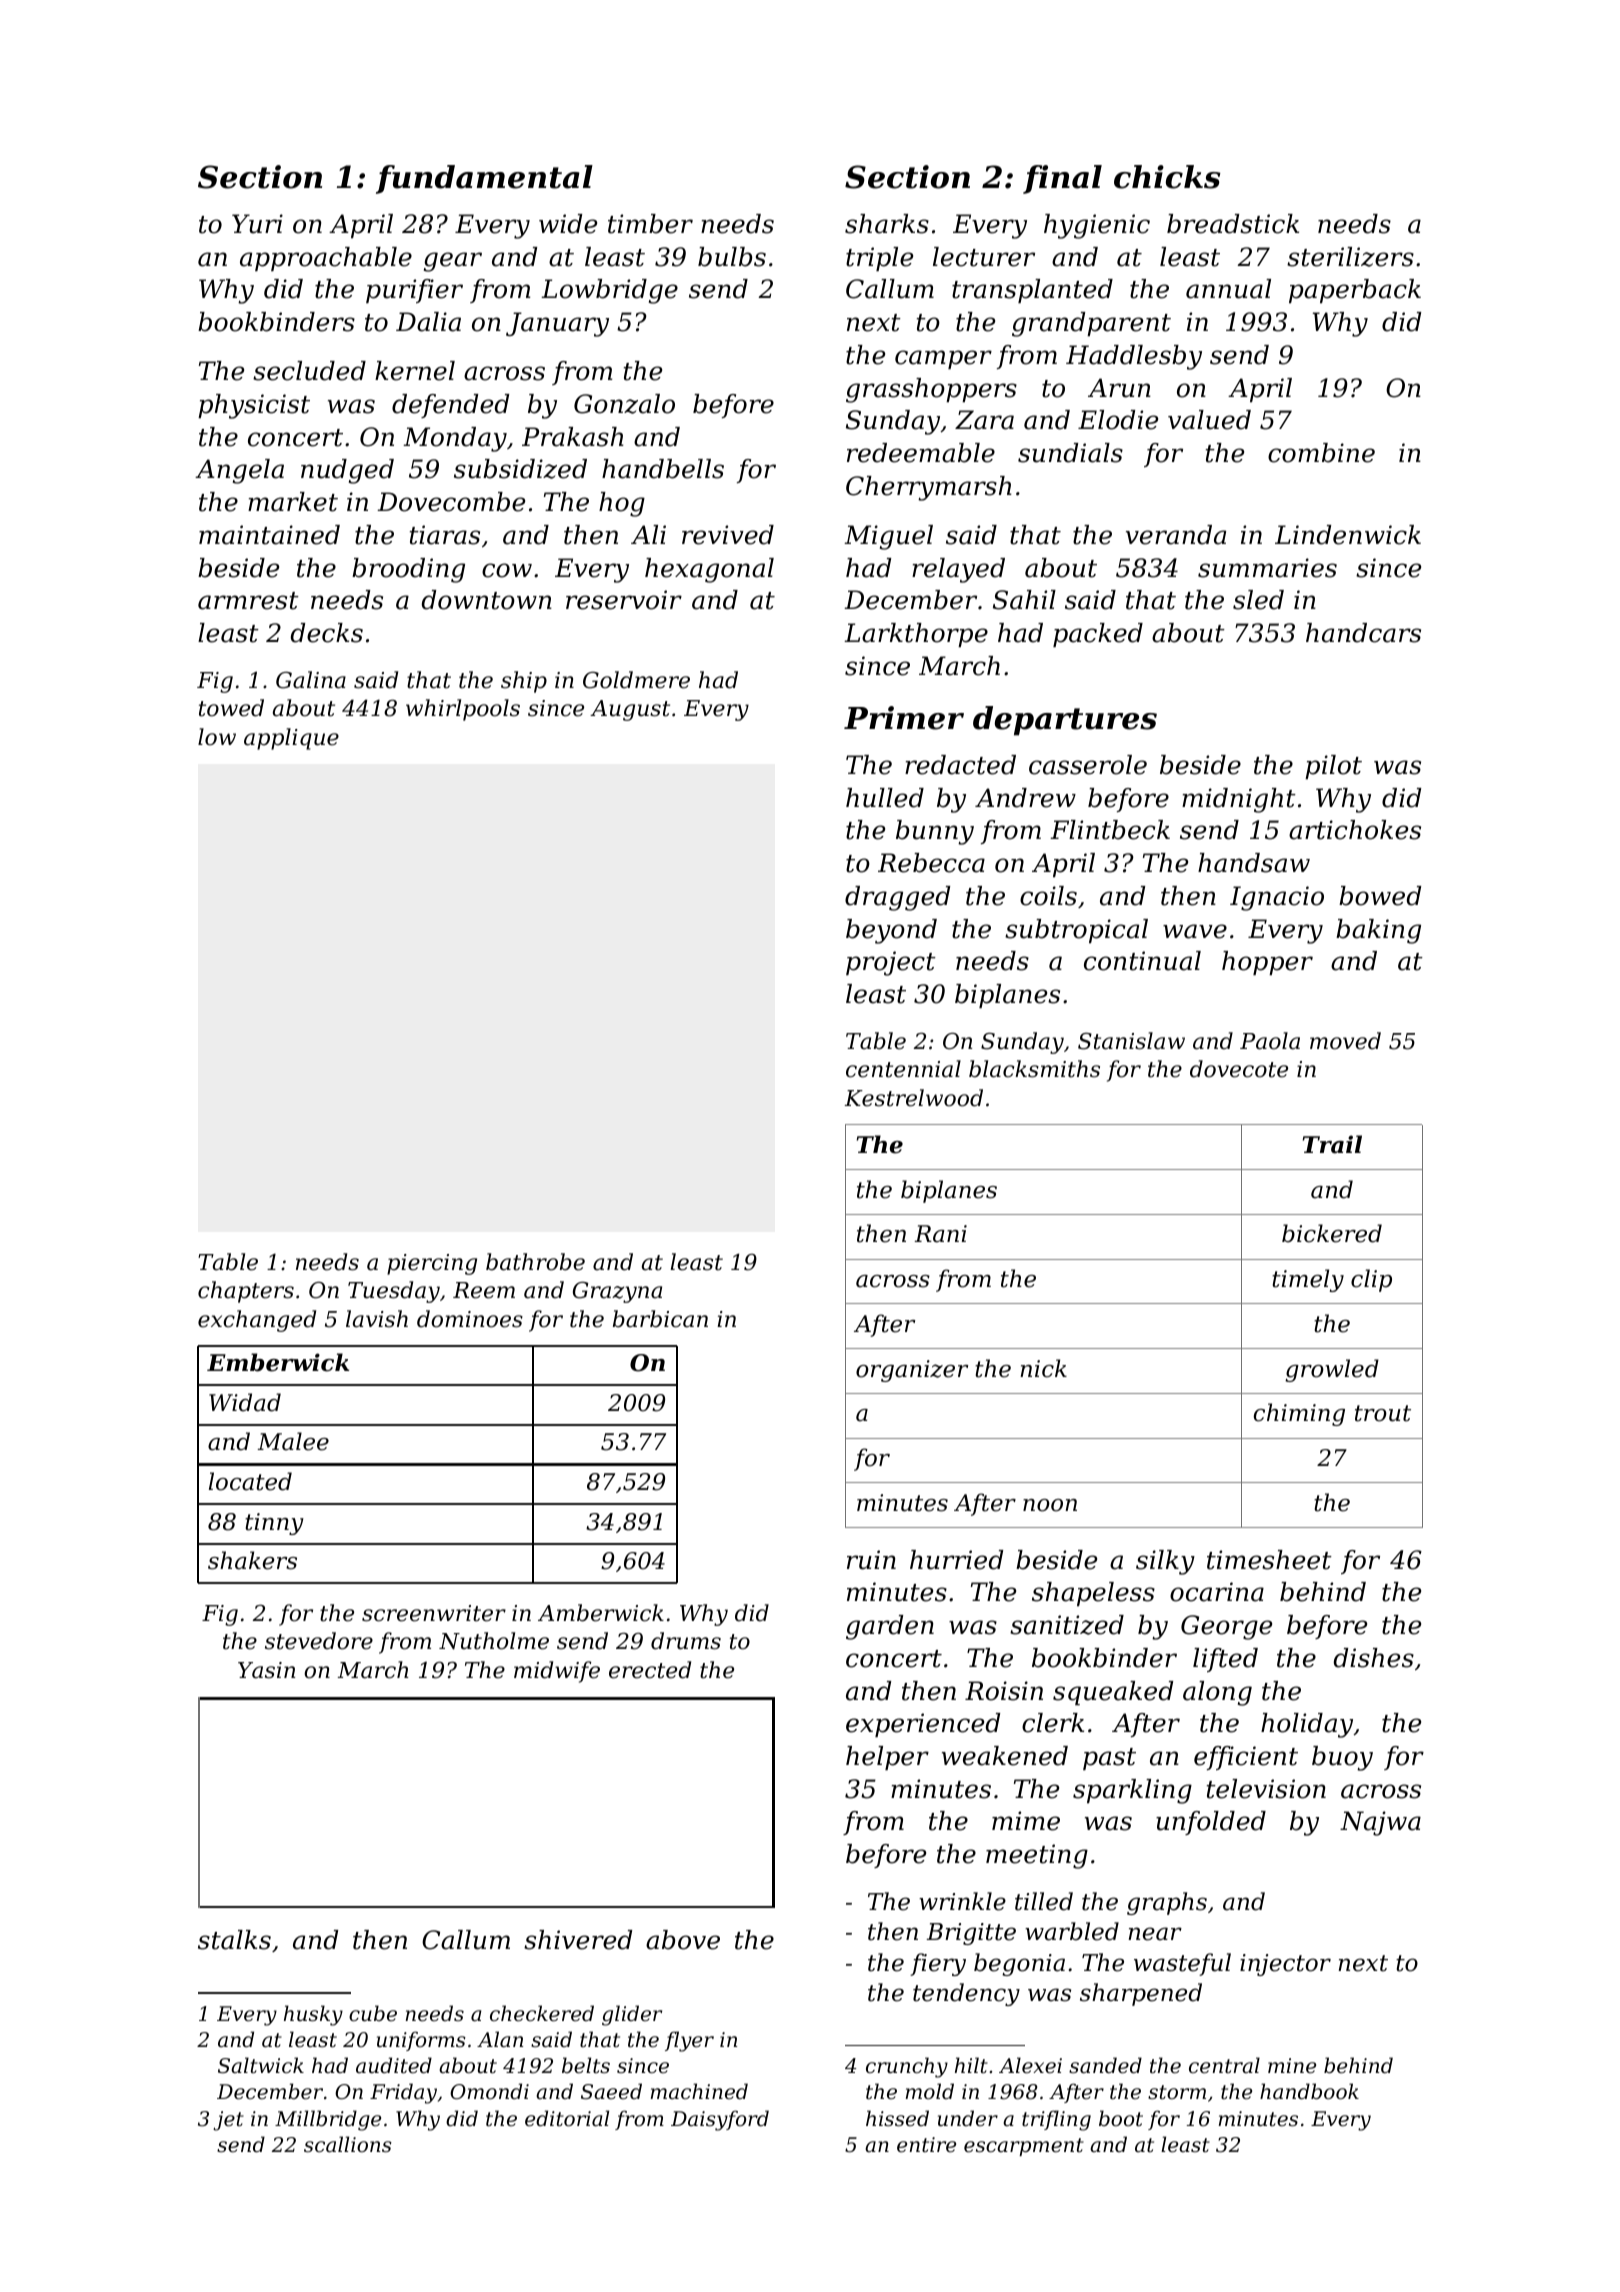 The width and height of the screenshot is (1620, 2292). I want to click on drums, so click(686, 1641).
